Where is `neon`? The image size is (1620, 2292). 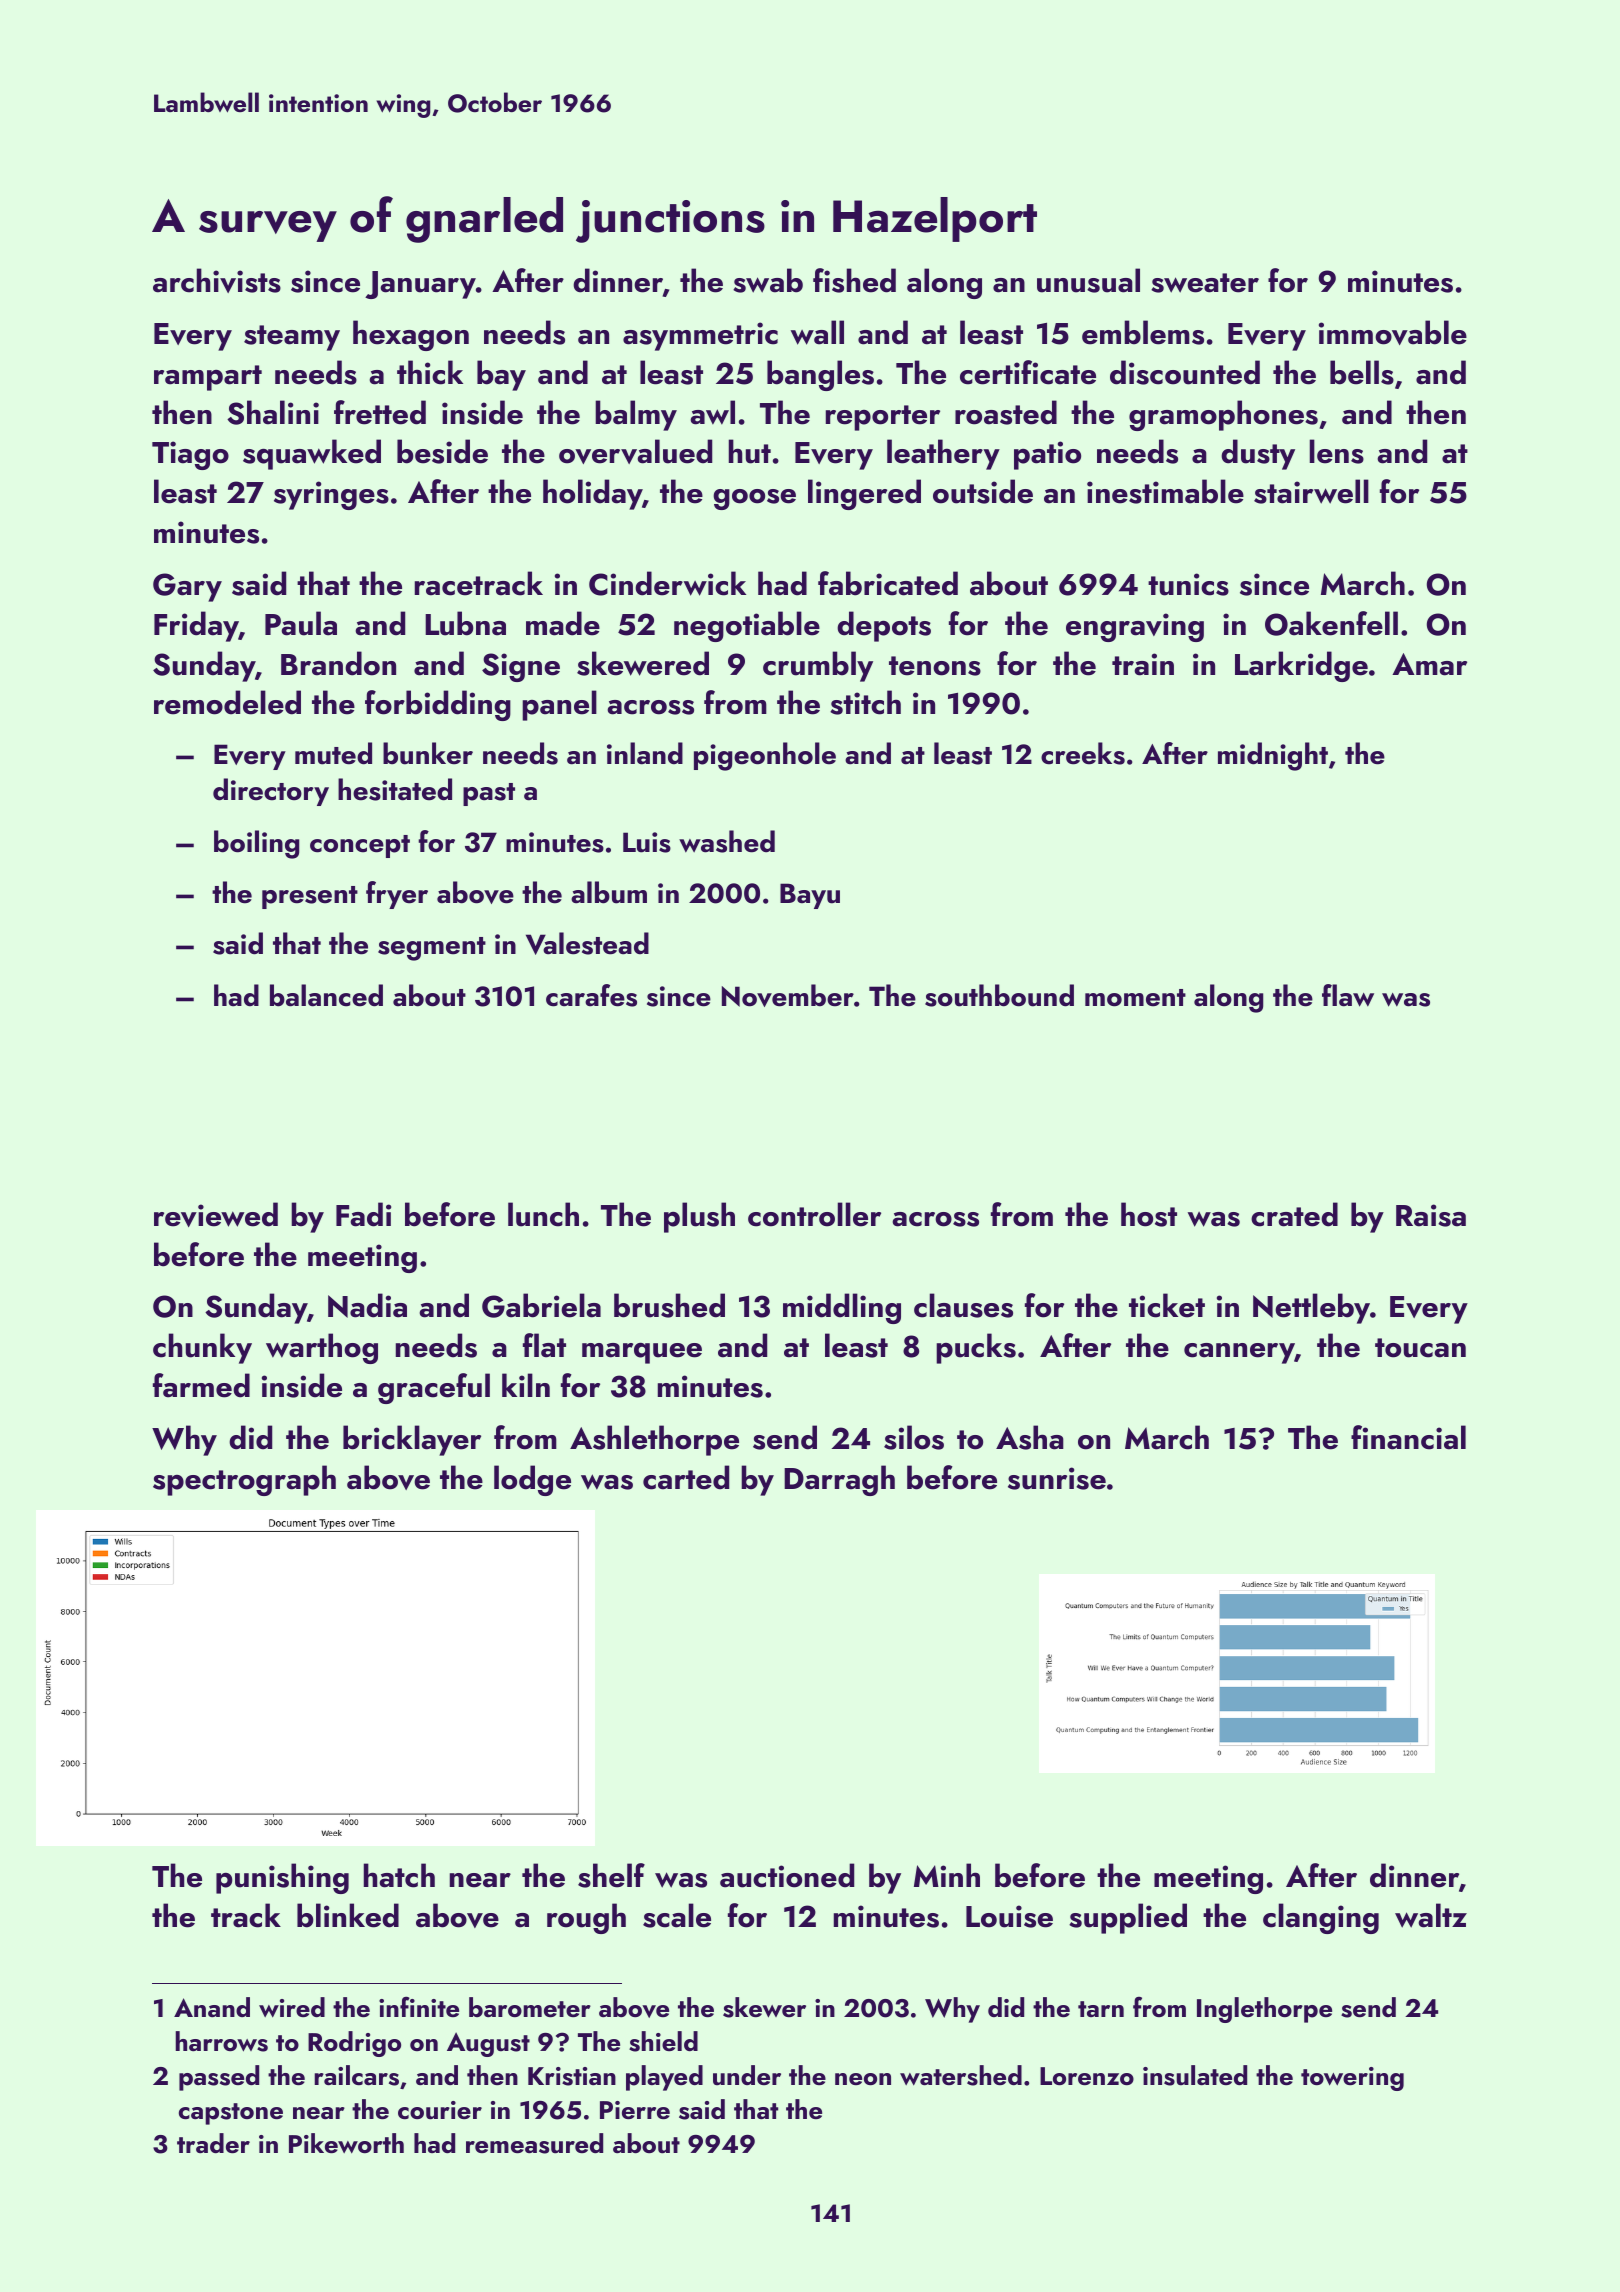
neon is located at coordinates (863, 2079).
